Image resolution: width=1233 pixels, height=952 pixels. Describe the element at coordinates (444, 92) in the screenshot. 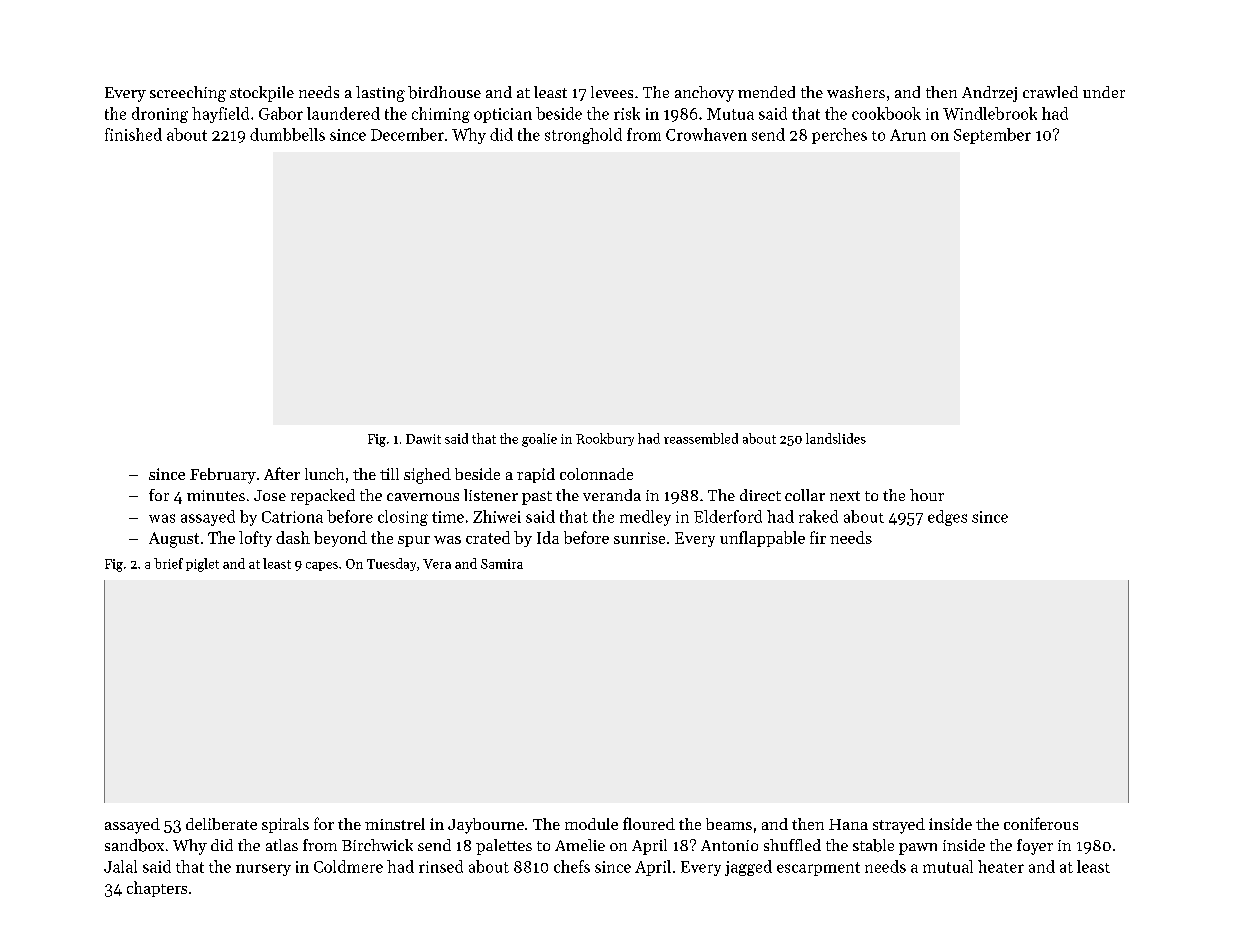

I see `birdhouse` at that location.
